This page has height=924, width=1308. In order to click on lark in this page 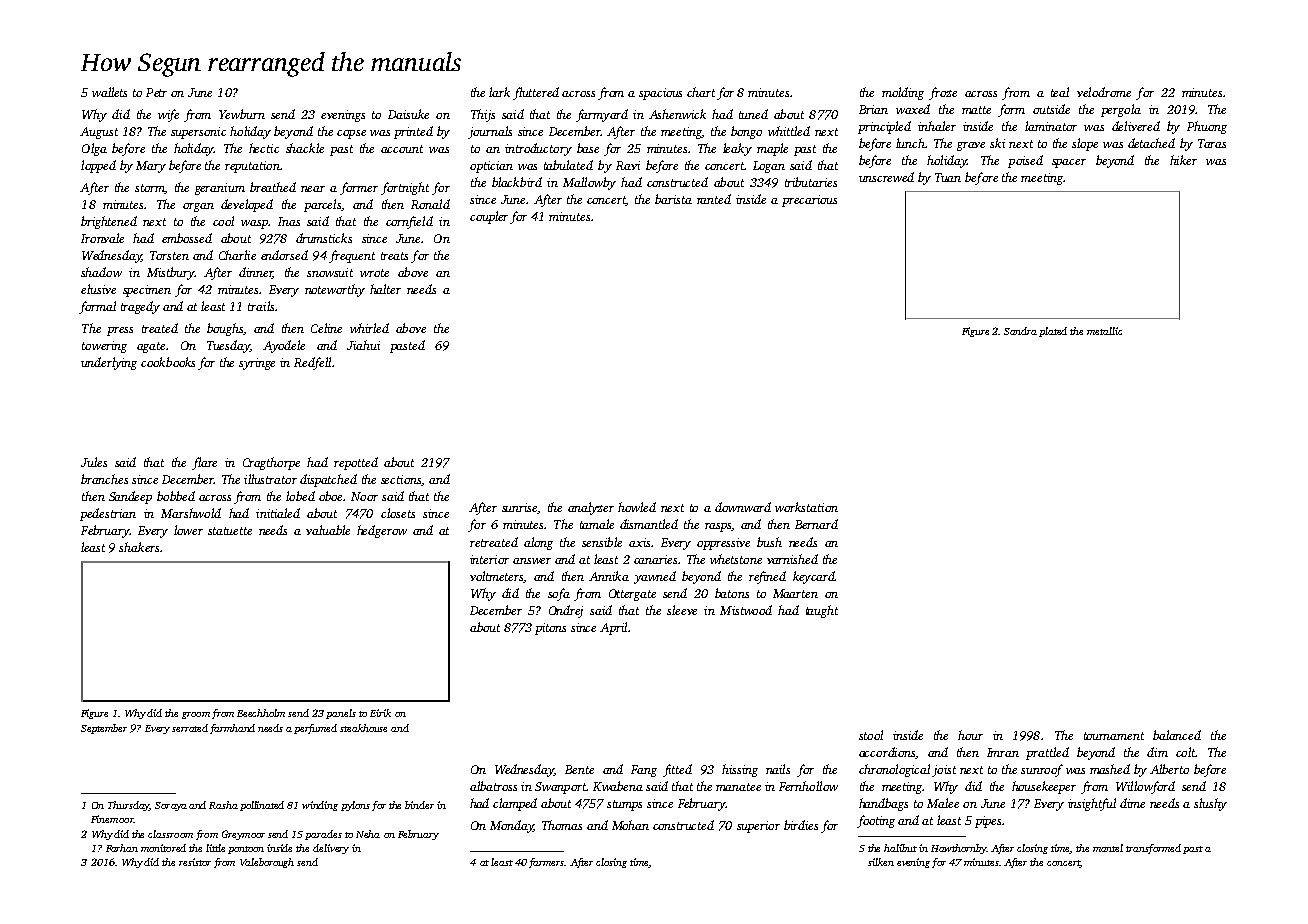, I will do `click(499, 92)`.
